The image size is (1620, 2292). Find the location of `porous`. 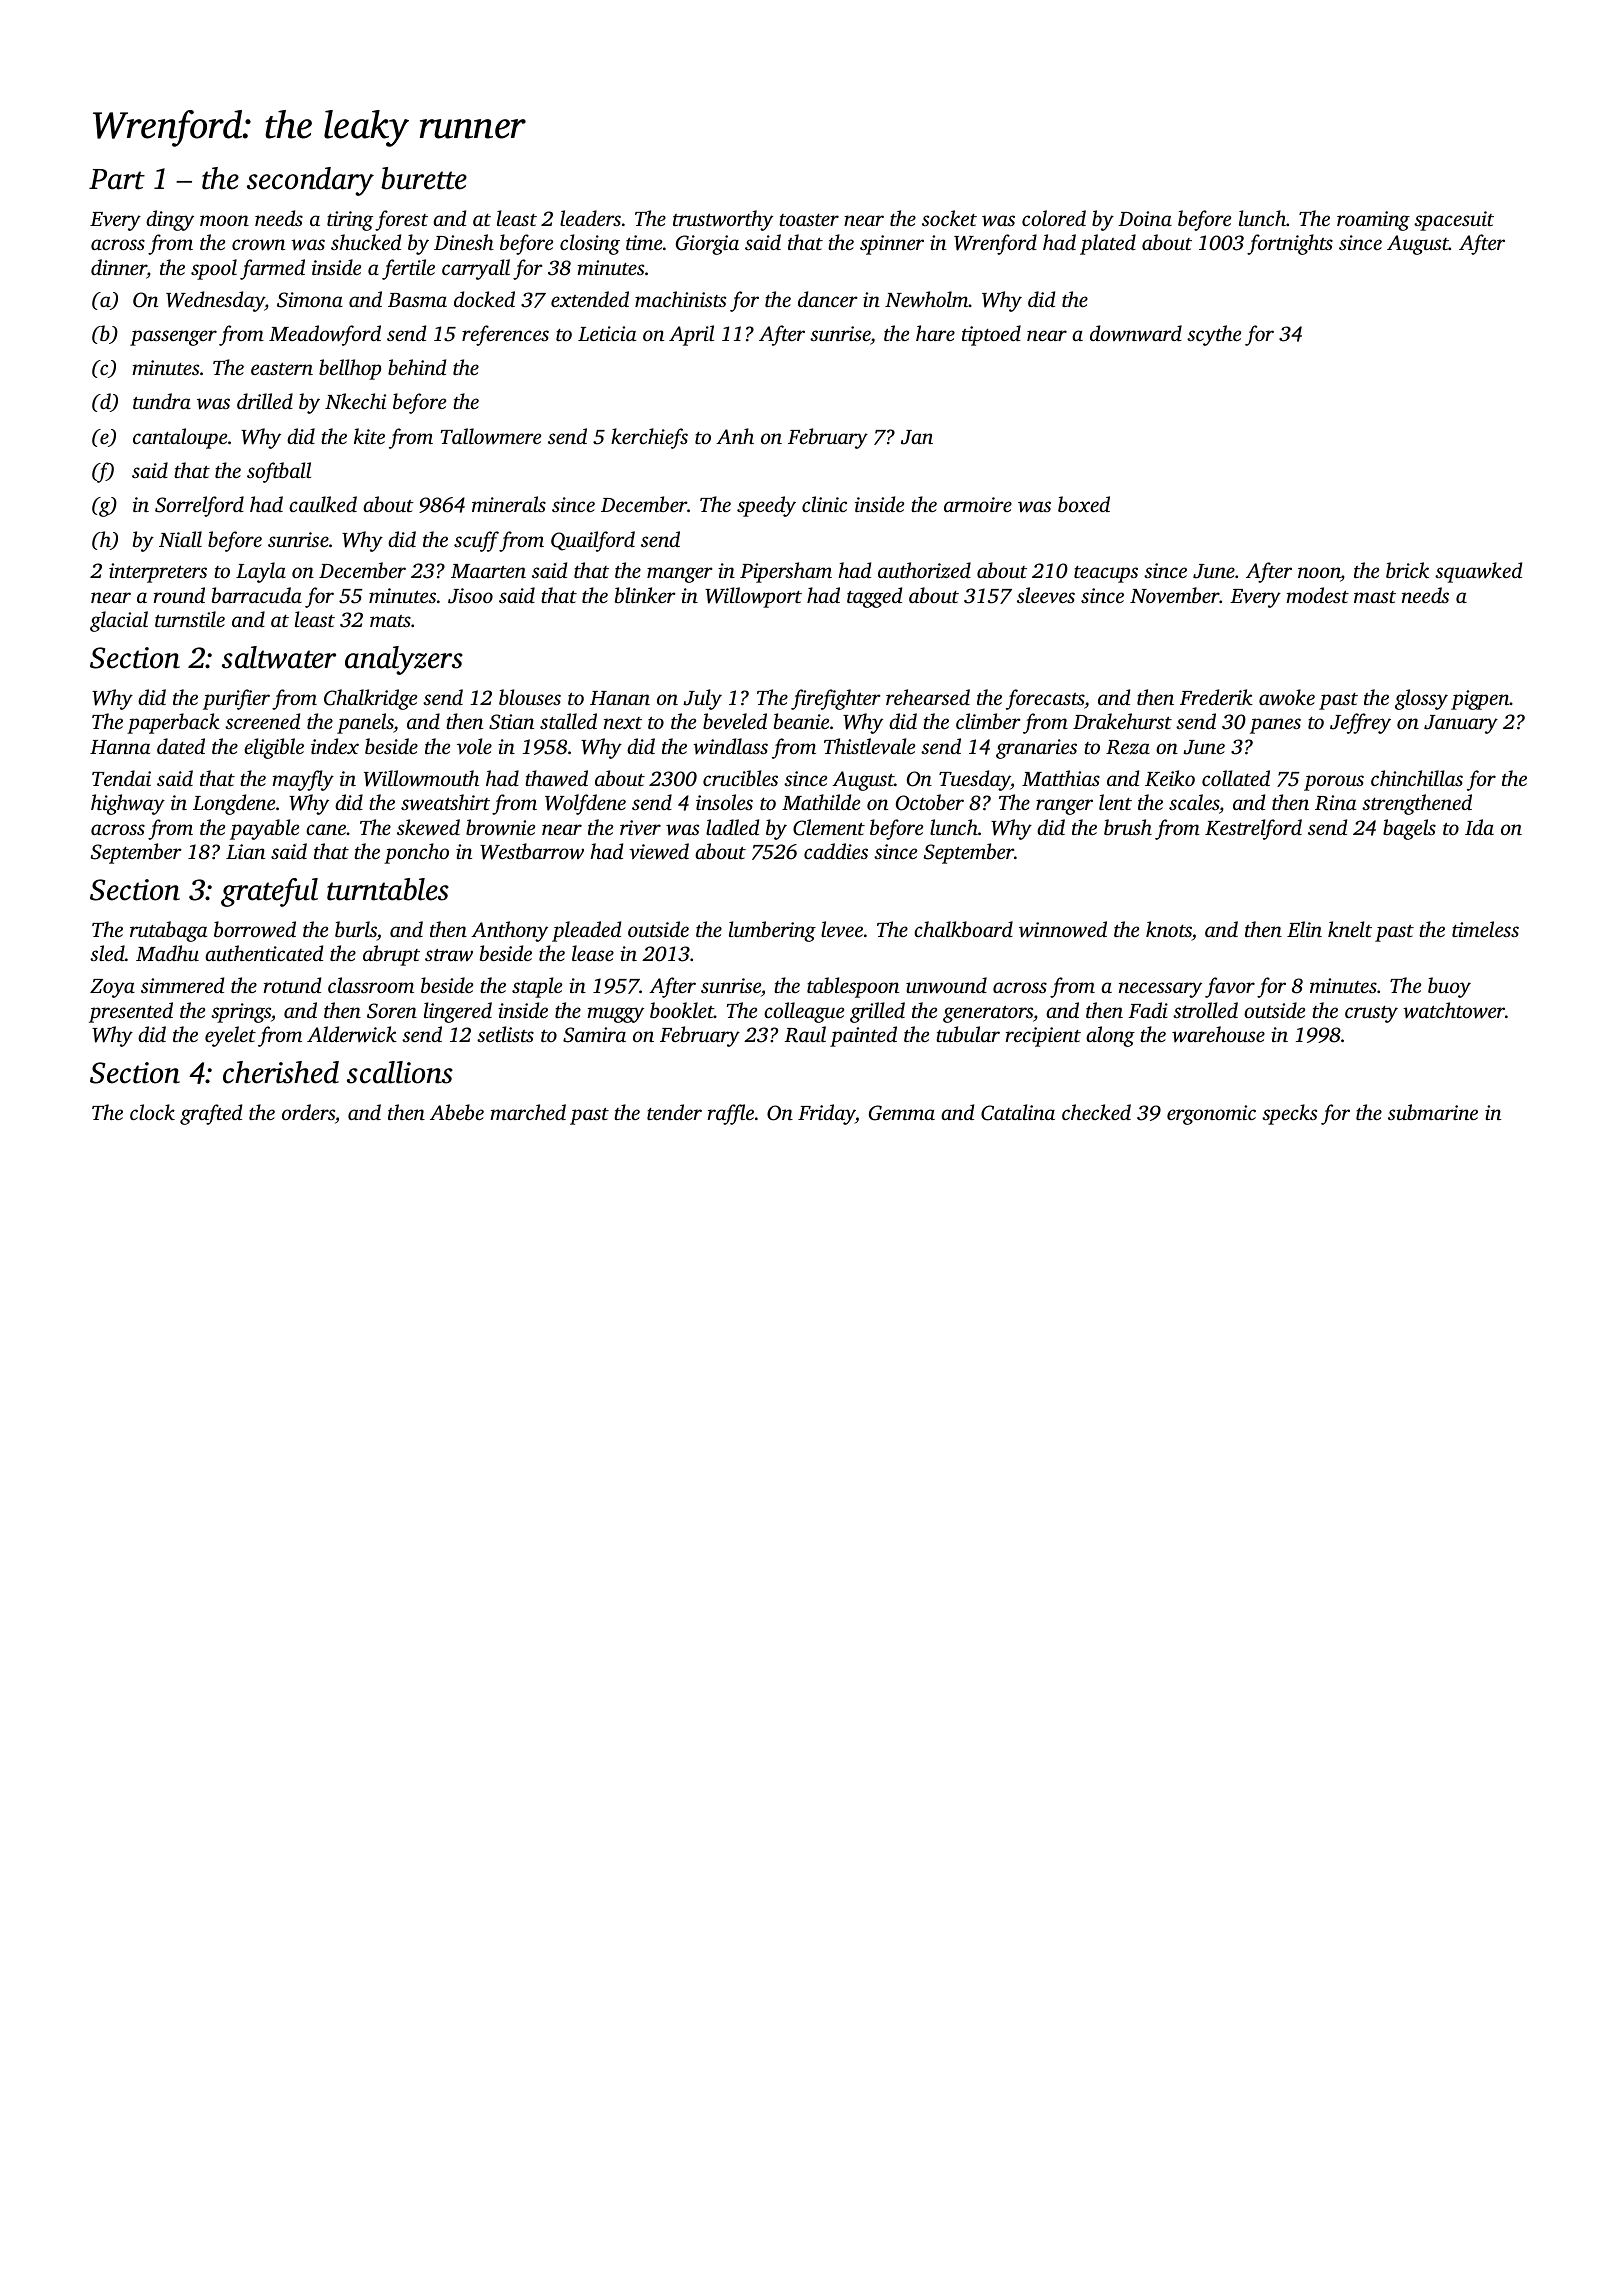

porous is located at coordinates (1334, 783).
